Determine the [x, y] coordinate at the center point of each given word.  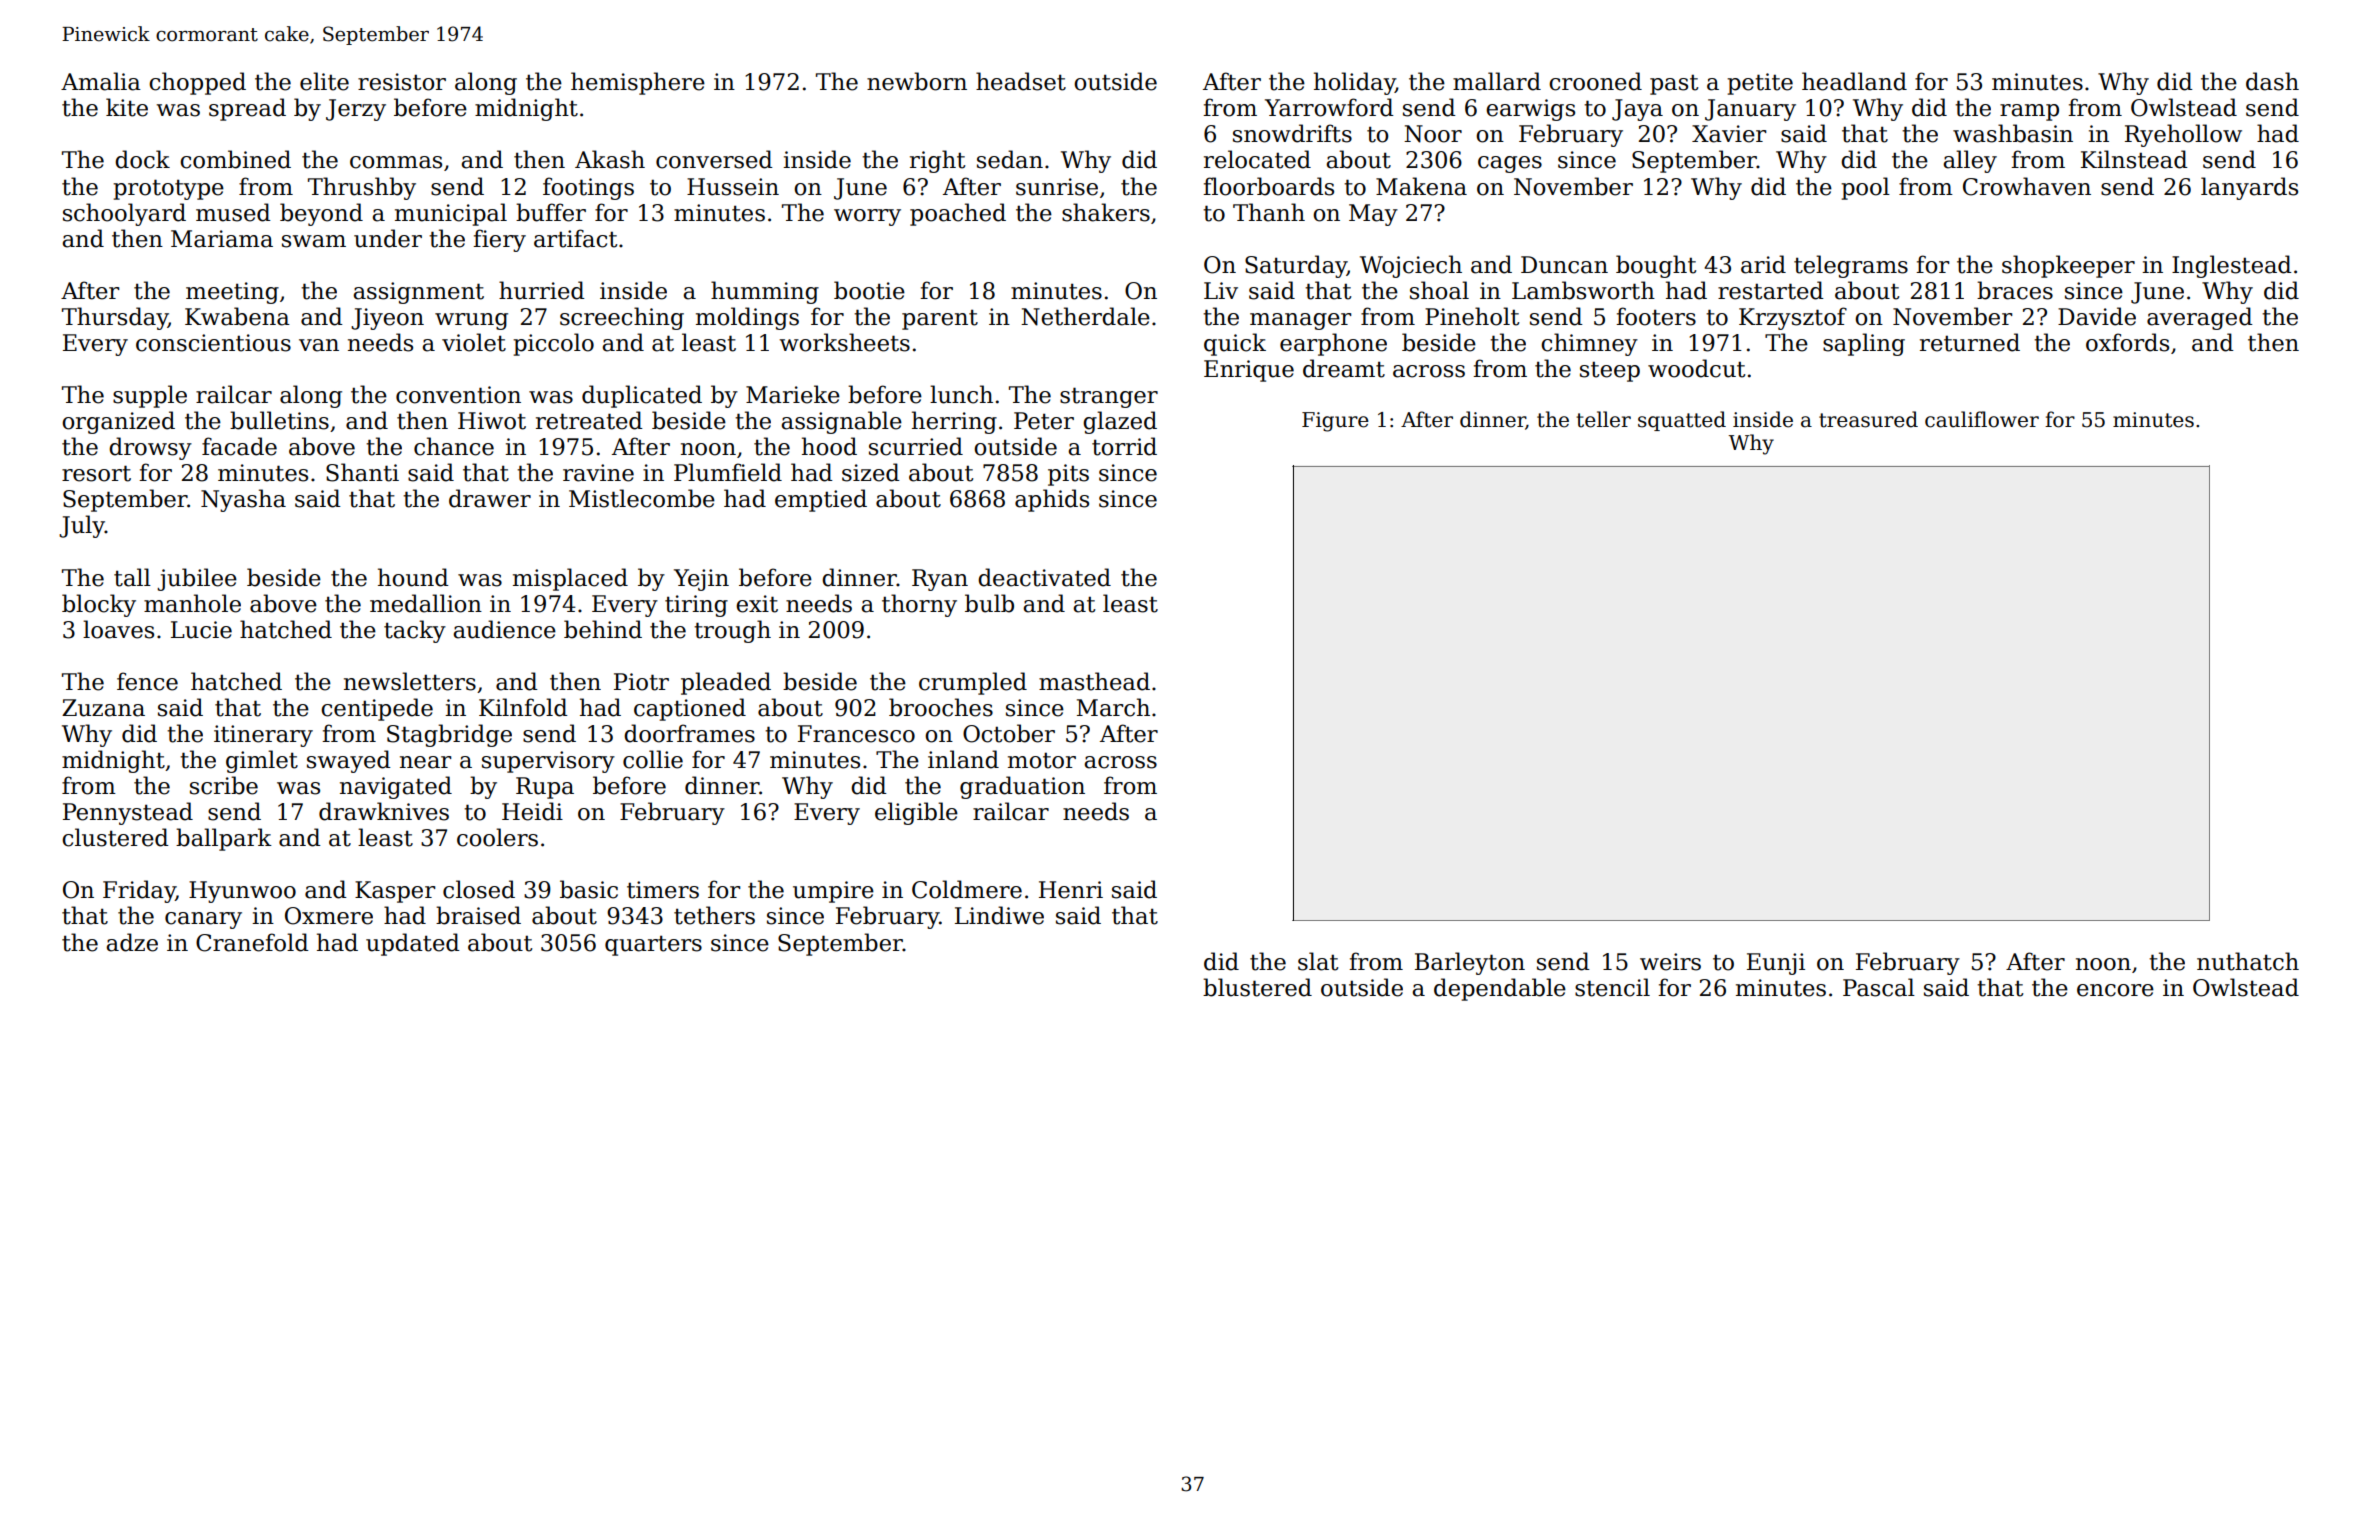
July [82, 526]
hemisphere [638, 83]
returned [1970, 342]
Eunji [1776, 964]
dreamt [1344, 368]
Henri [1071, 890]
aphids [1052, 500]
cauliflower [1982, 419]
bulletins [279, 420]
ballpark [224, 839]
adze [132, 942]
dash [2272, 81]
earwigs [1530, 110]
